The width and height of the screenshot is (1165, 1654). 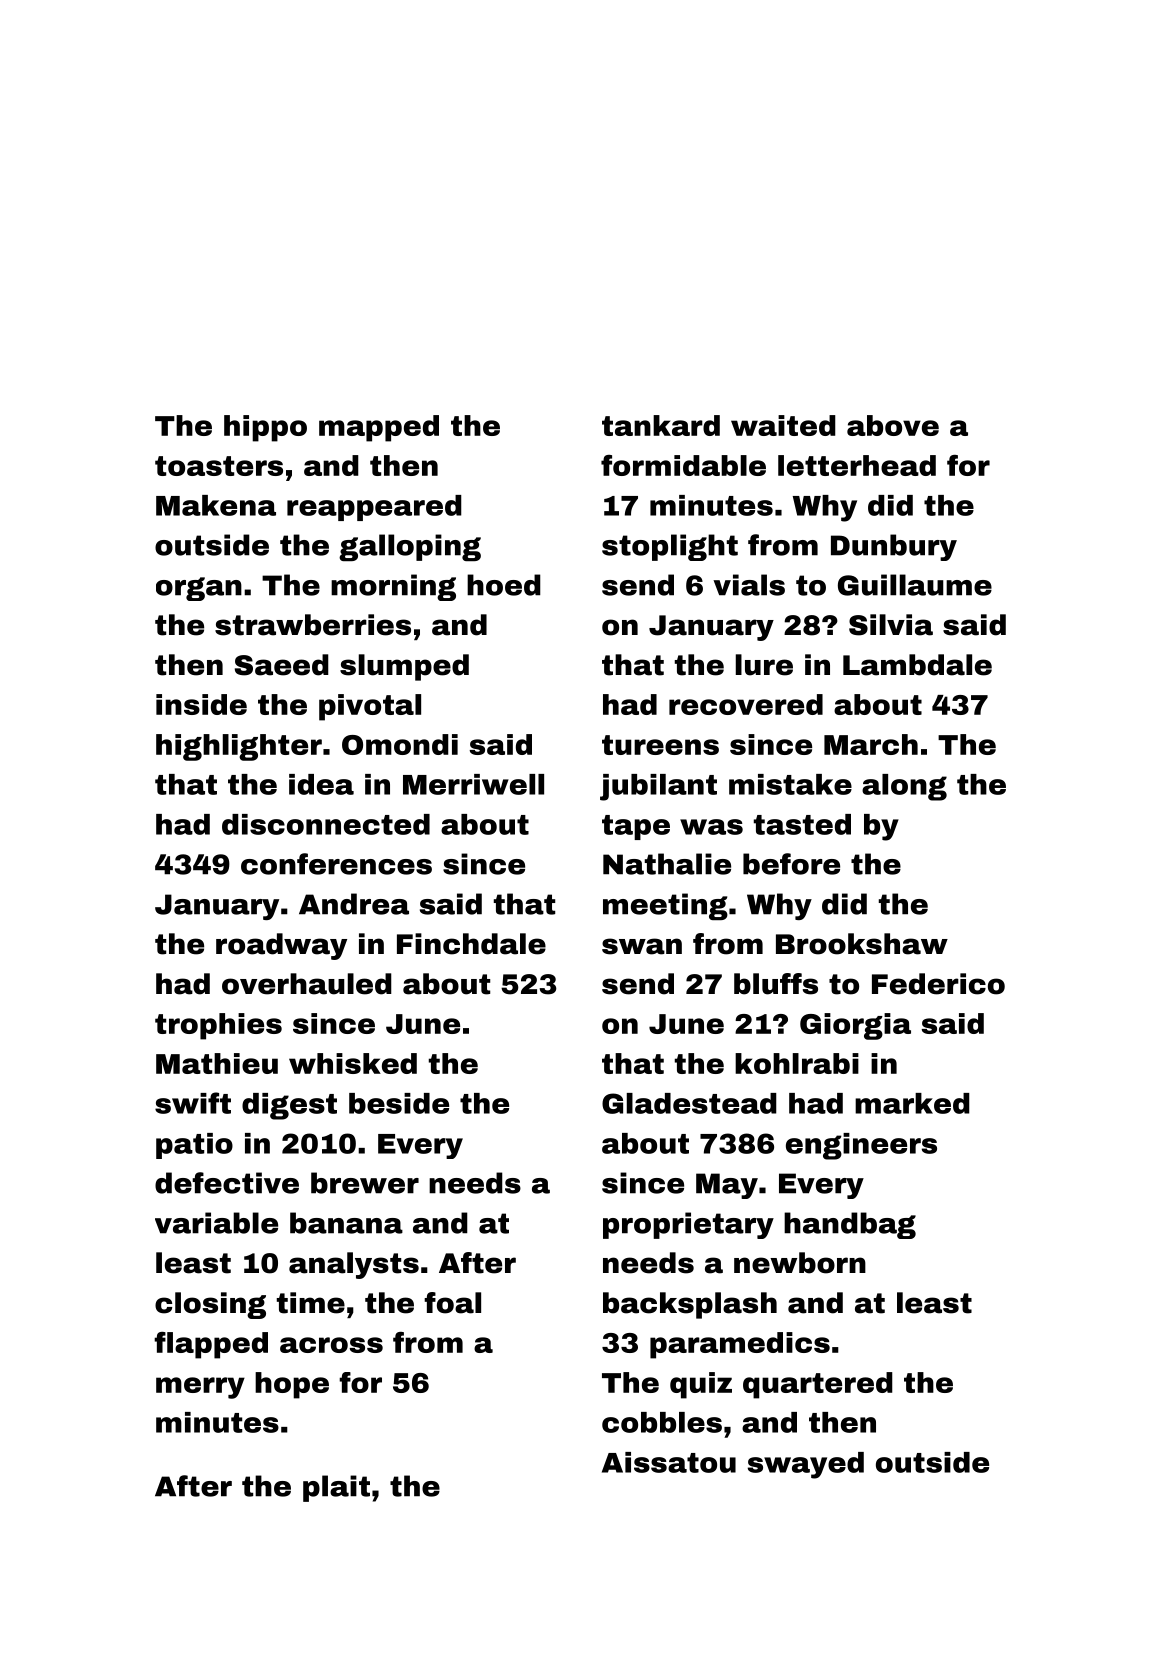 What do you see at coordinates (379, 428) in the screenshot?
I see `mapped` at bounding box center [379, 428].
